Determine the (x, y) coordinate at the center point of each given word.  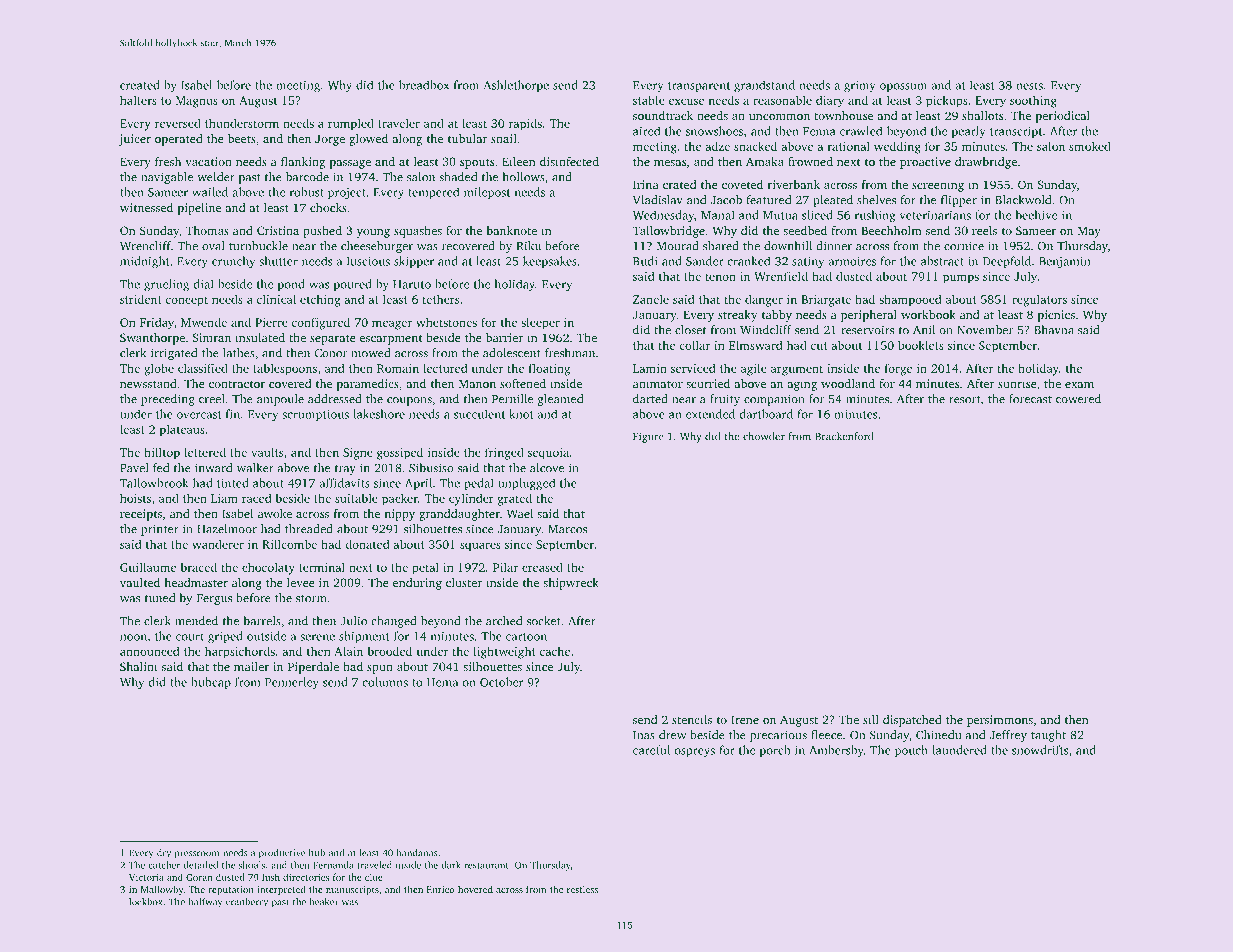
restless (582, 889)
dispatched (912, 721)
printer (160, 530)
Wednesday (663, 216)
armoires (852, 261)
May (1089, 232)
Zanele (651, 299)
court (190, 637)
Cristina (278, 230)
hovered (475, 889)
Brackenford (844, 436)
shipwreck (571, 584)
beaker (324, 902)
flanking (303, 163)
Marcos (567, 529)
